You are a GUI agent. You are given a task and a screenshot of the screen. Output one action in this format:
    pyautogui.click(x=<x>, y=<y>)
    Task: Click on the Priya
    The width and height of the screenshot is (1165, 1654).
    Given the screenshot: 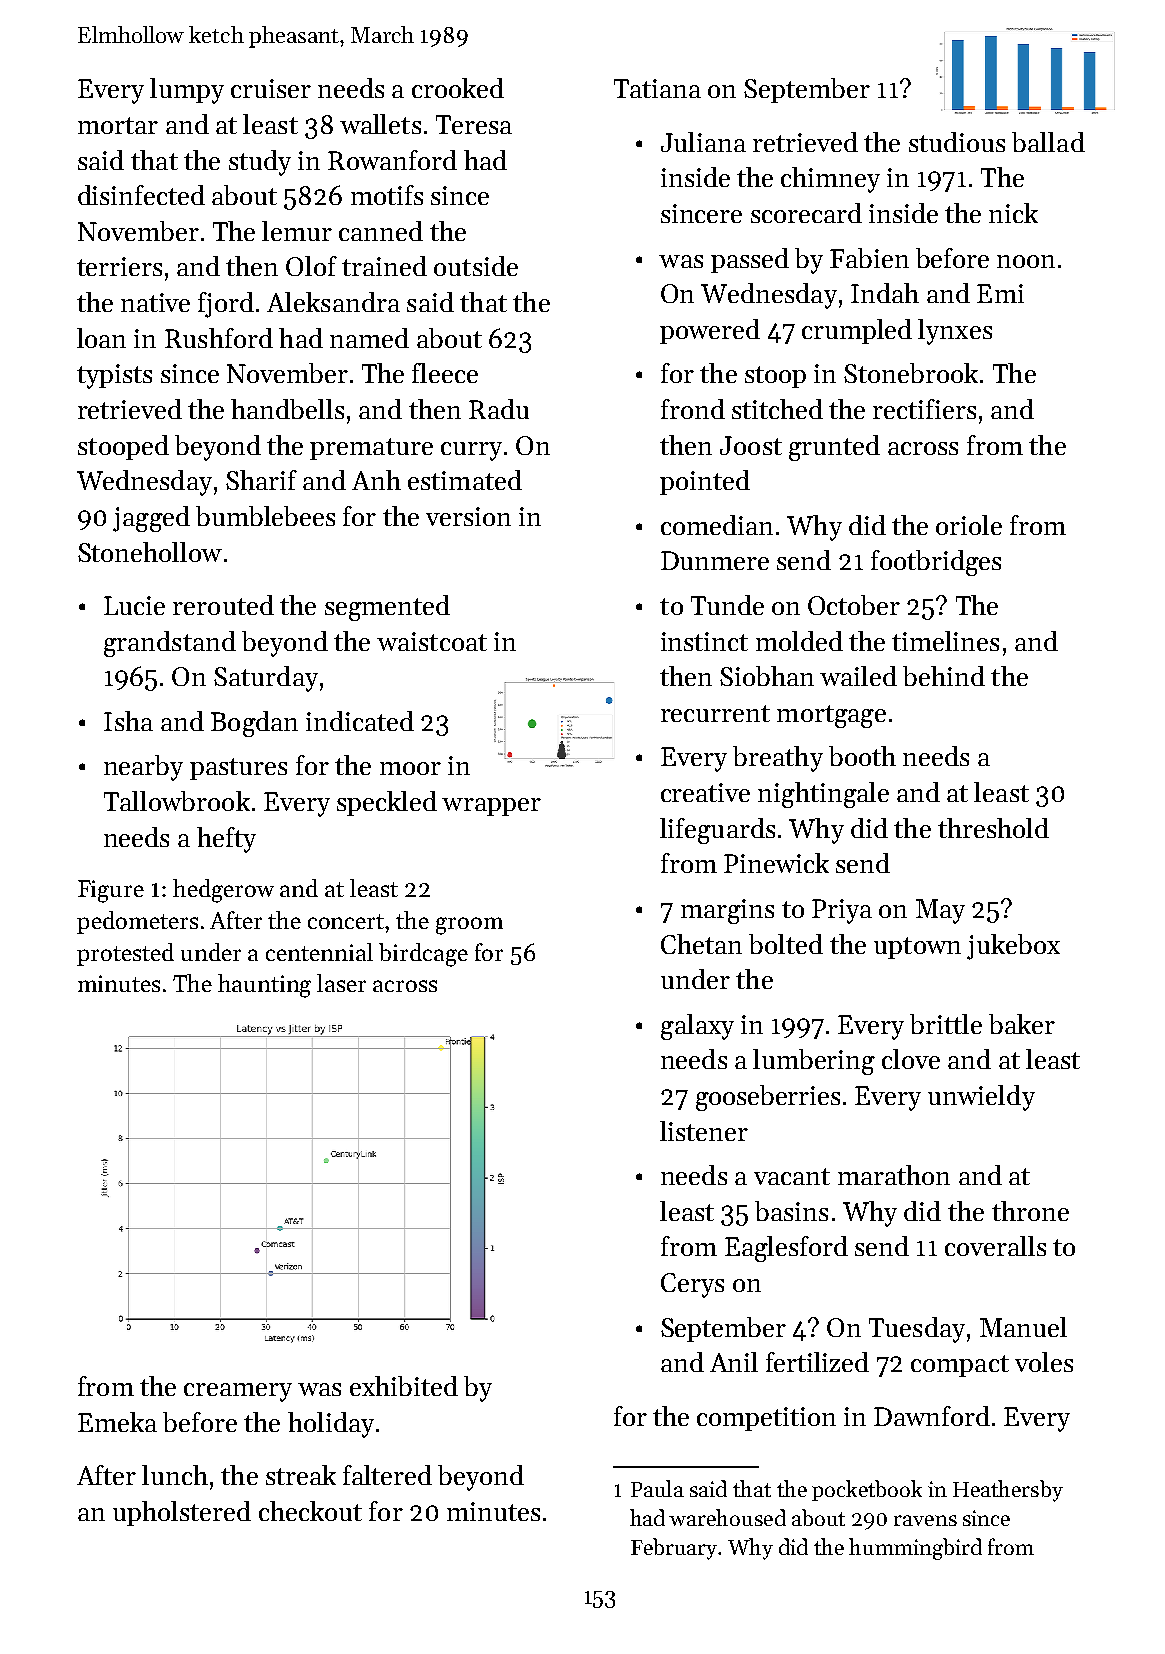 What is the action you would take?
    pyautogui.click(x=842, y=911)
